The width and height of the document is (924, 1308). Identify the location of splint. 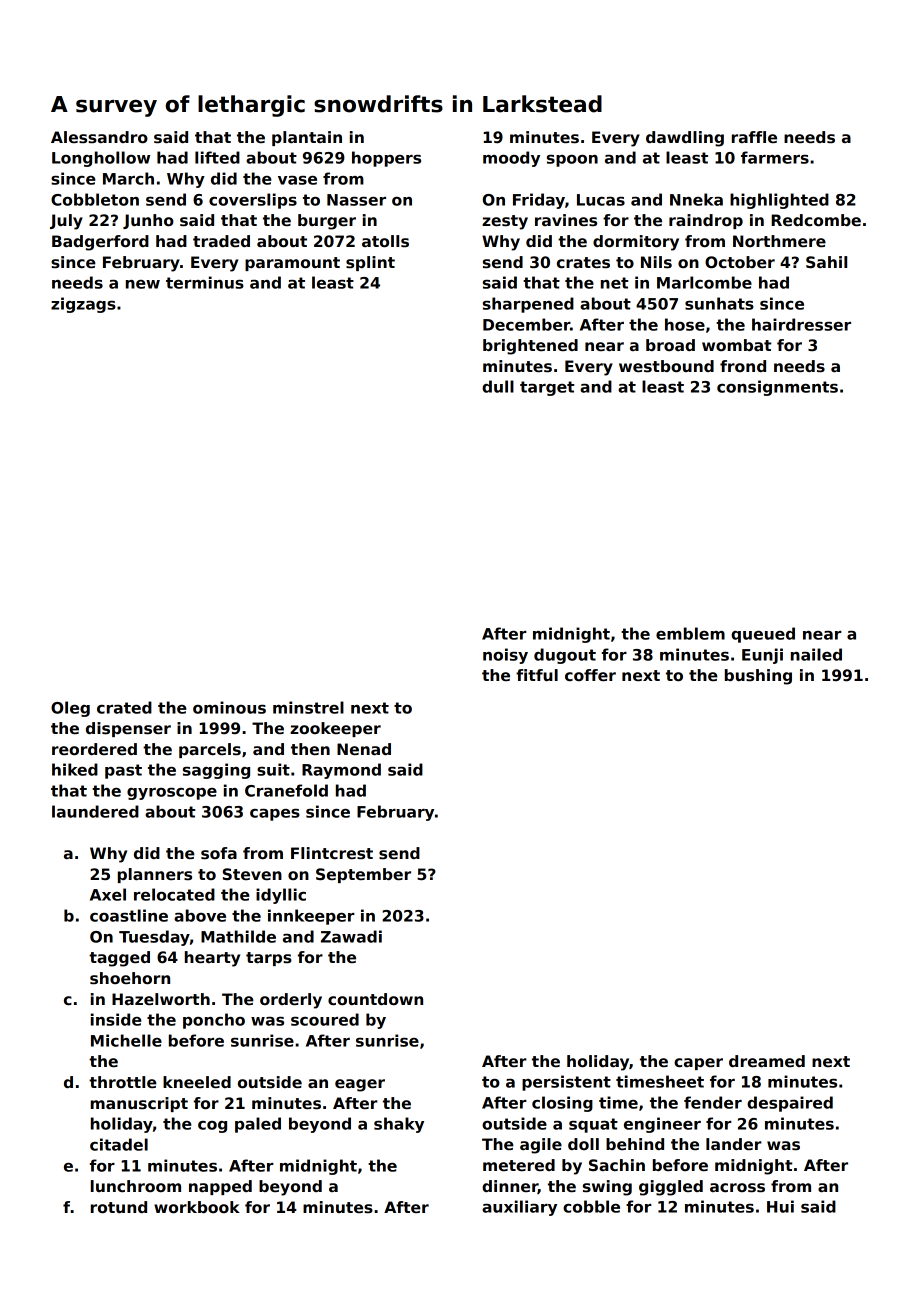
(370, 263).
